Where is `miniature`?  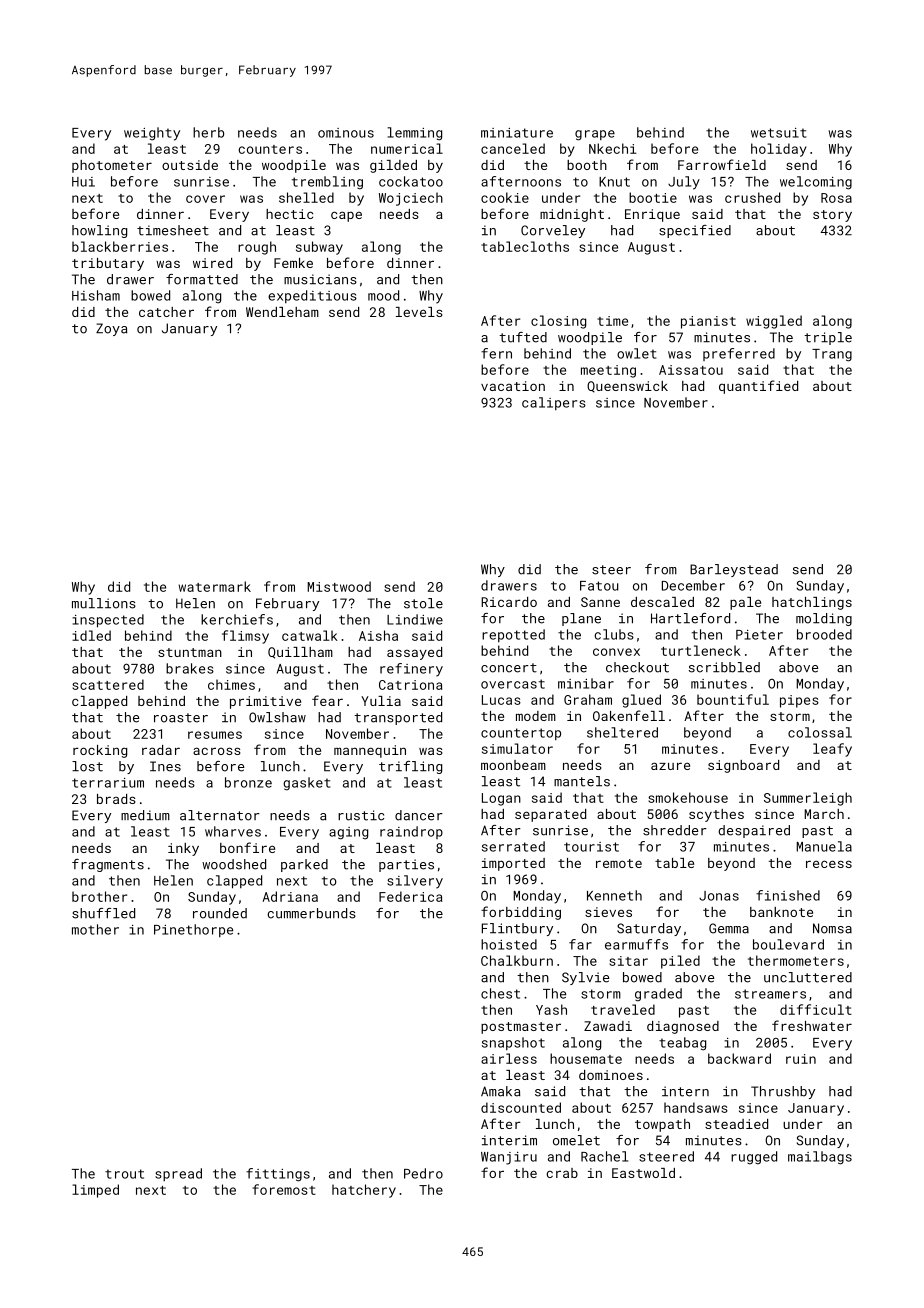 miniature is located at coordinates (517, 133).
